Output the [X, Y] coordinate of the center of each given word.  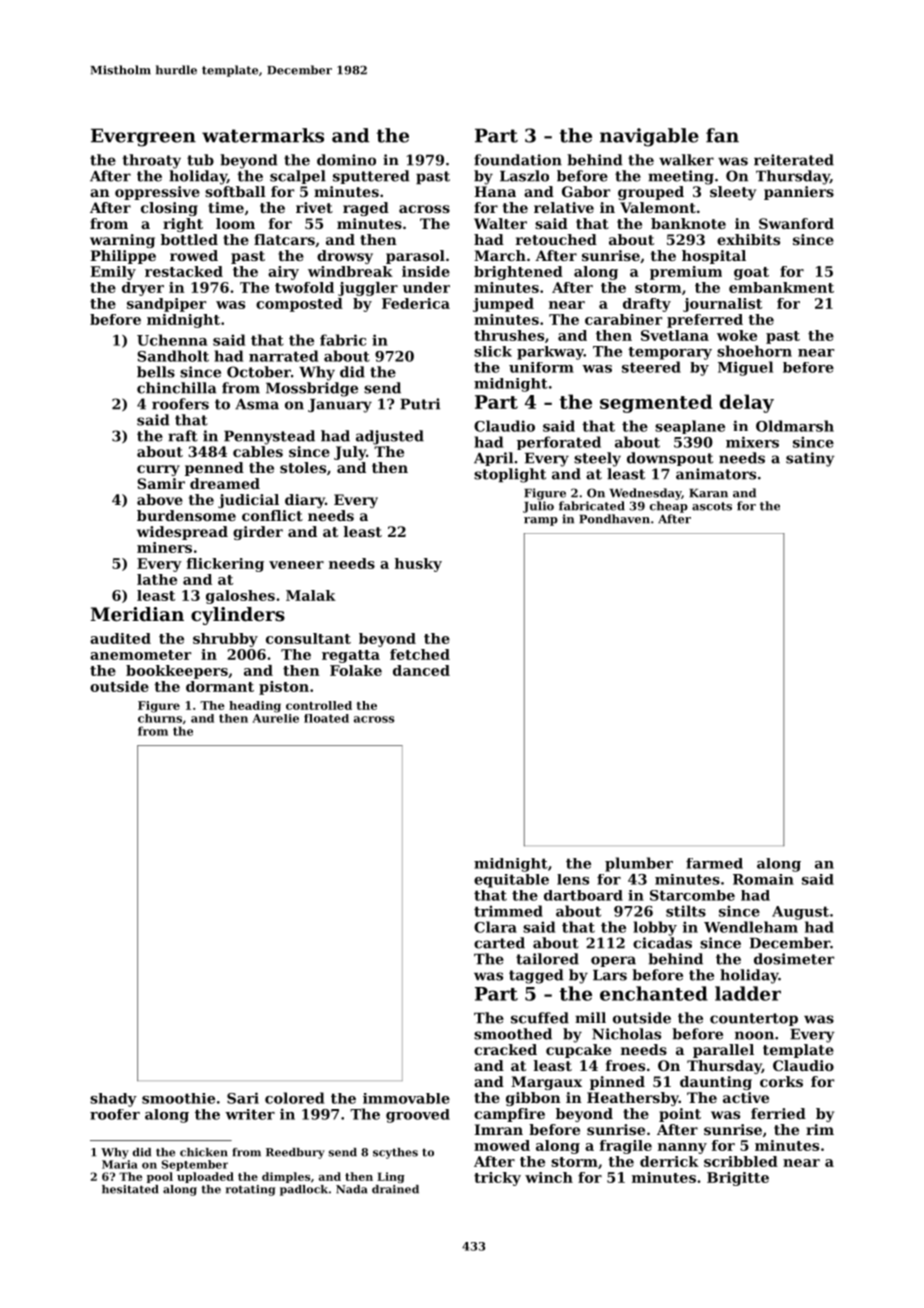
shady [113, 1100]
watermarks [263, 135]
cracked [505, 1049]
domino [346, 160]
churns [160, 718]
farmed [714, 863]
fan [722, 135]
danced [421, 670]
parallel [723, 1051]
